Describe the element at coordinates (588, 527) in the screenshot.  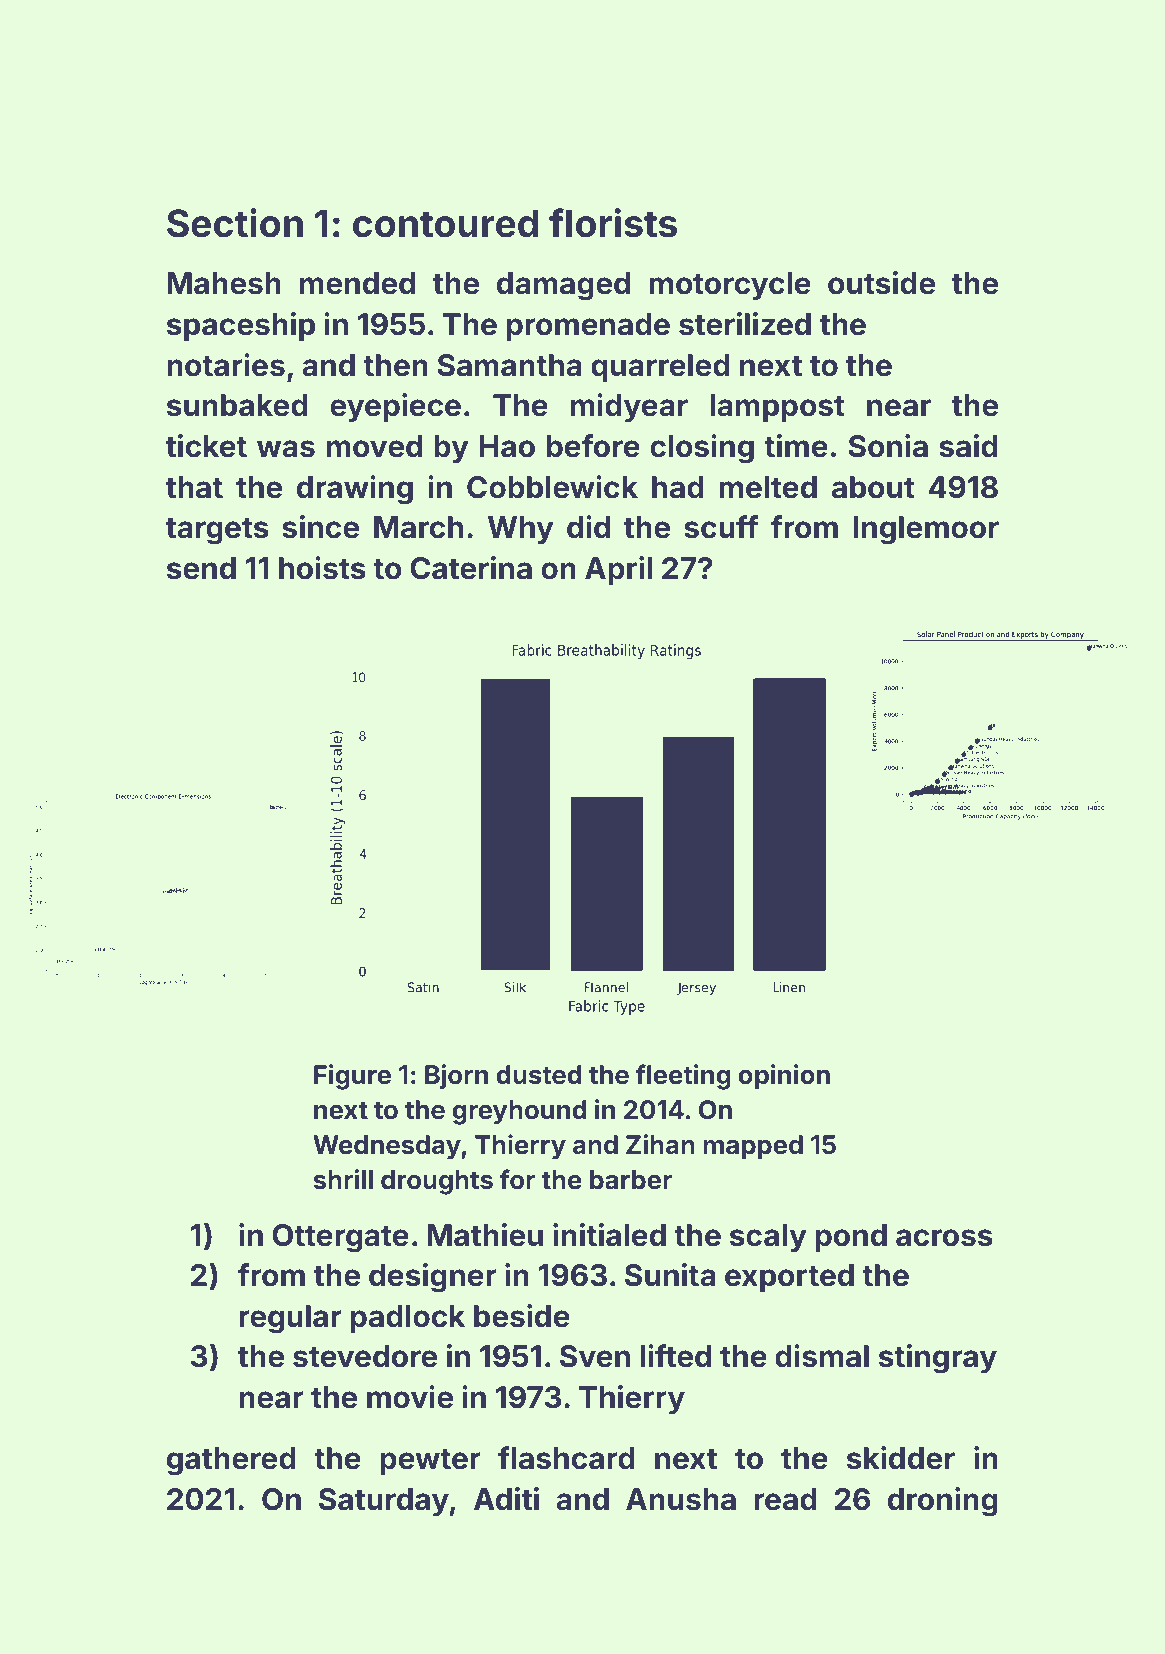
I see `did` at that location.
